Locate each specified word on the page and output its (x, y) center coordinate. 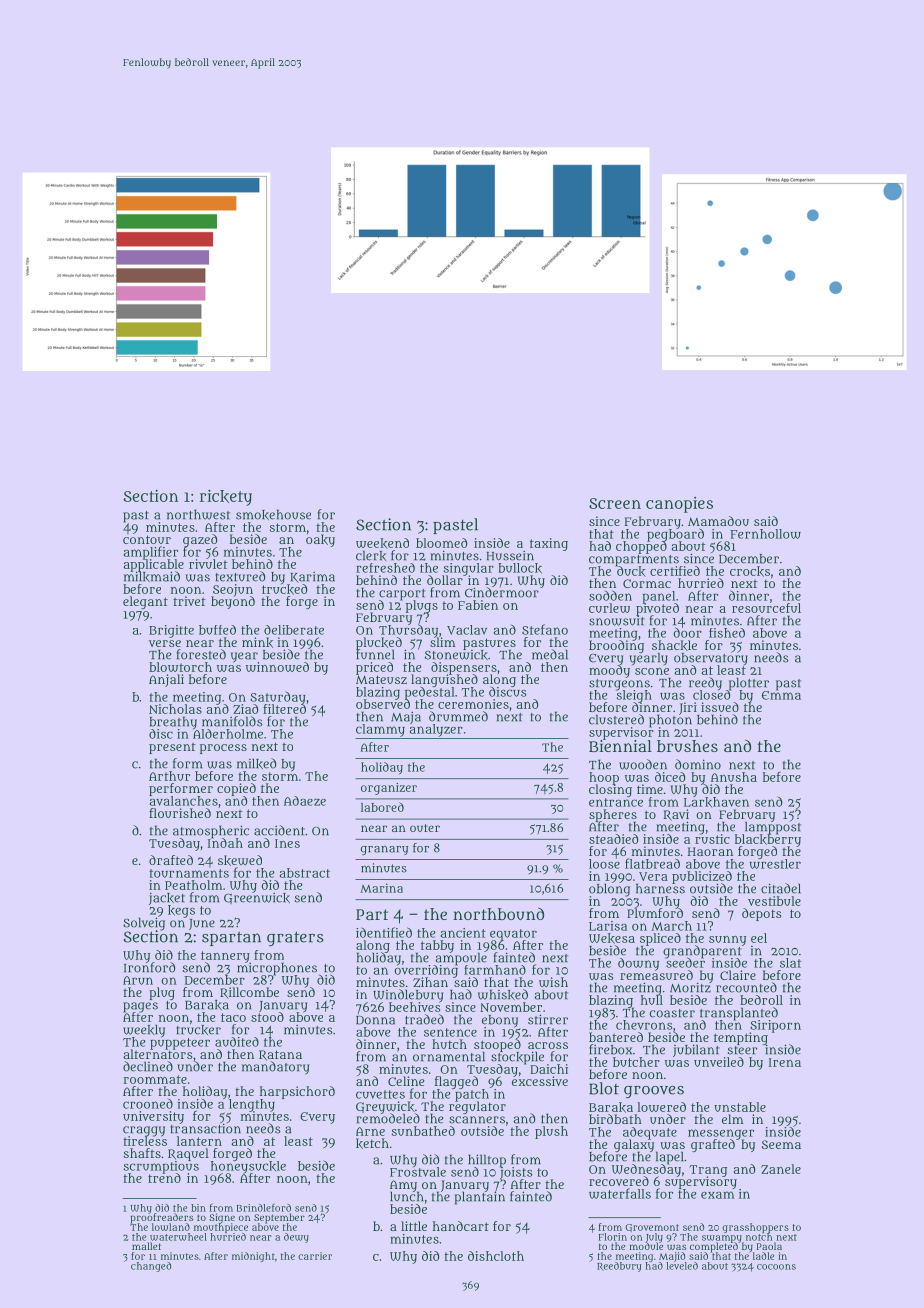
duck (630, 571)
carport (402, 594)
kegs (181, 911)
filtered (284, 709)
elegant (145, 602)
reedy (705, 683)
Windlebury (408, 995)
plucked (379, 643)
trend (164, 1178)
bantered (616, 1037)
